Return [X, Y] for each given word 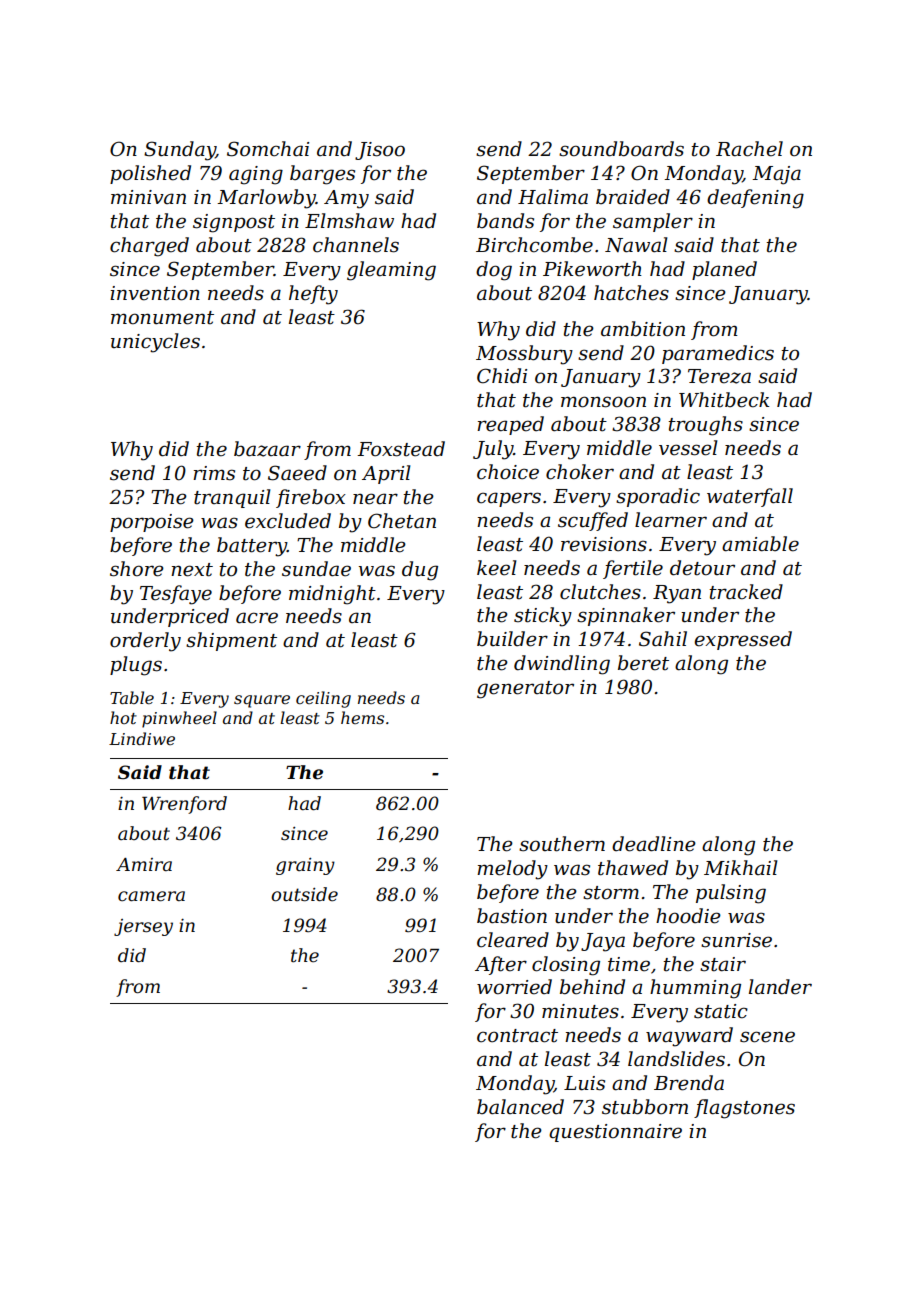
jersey [143, 927]
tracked [746, 592]
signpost [234, 223]
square [262, 701]
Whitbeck [724, 400]
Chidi [502, 376]
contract [517, 1036]
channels [356, 245]
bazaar [267, 449]
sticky [543, 617]
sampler [653, 222]
